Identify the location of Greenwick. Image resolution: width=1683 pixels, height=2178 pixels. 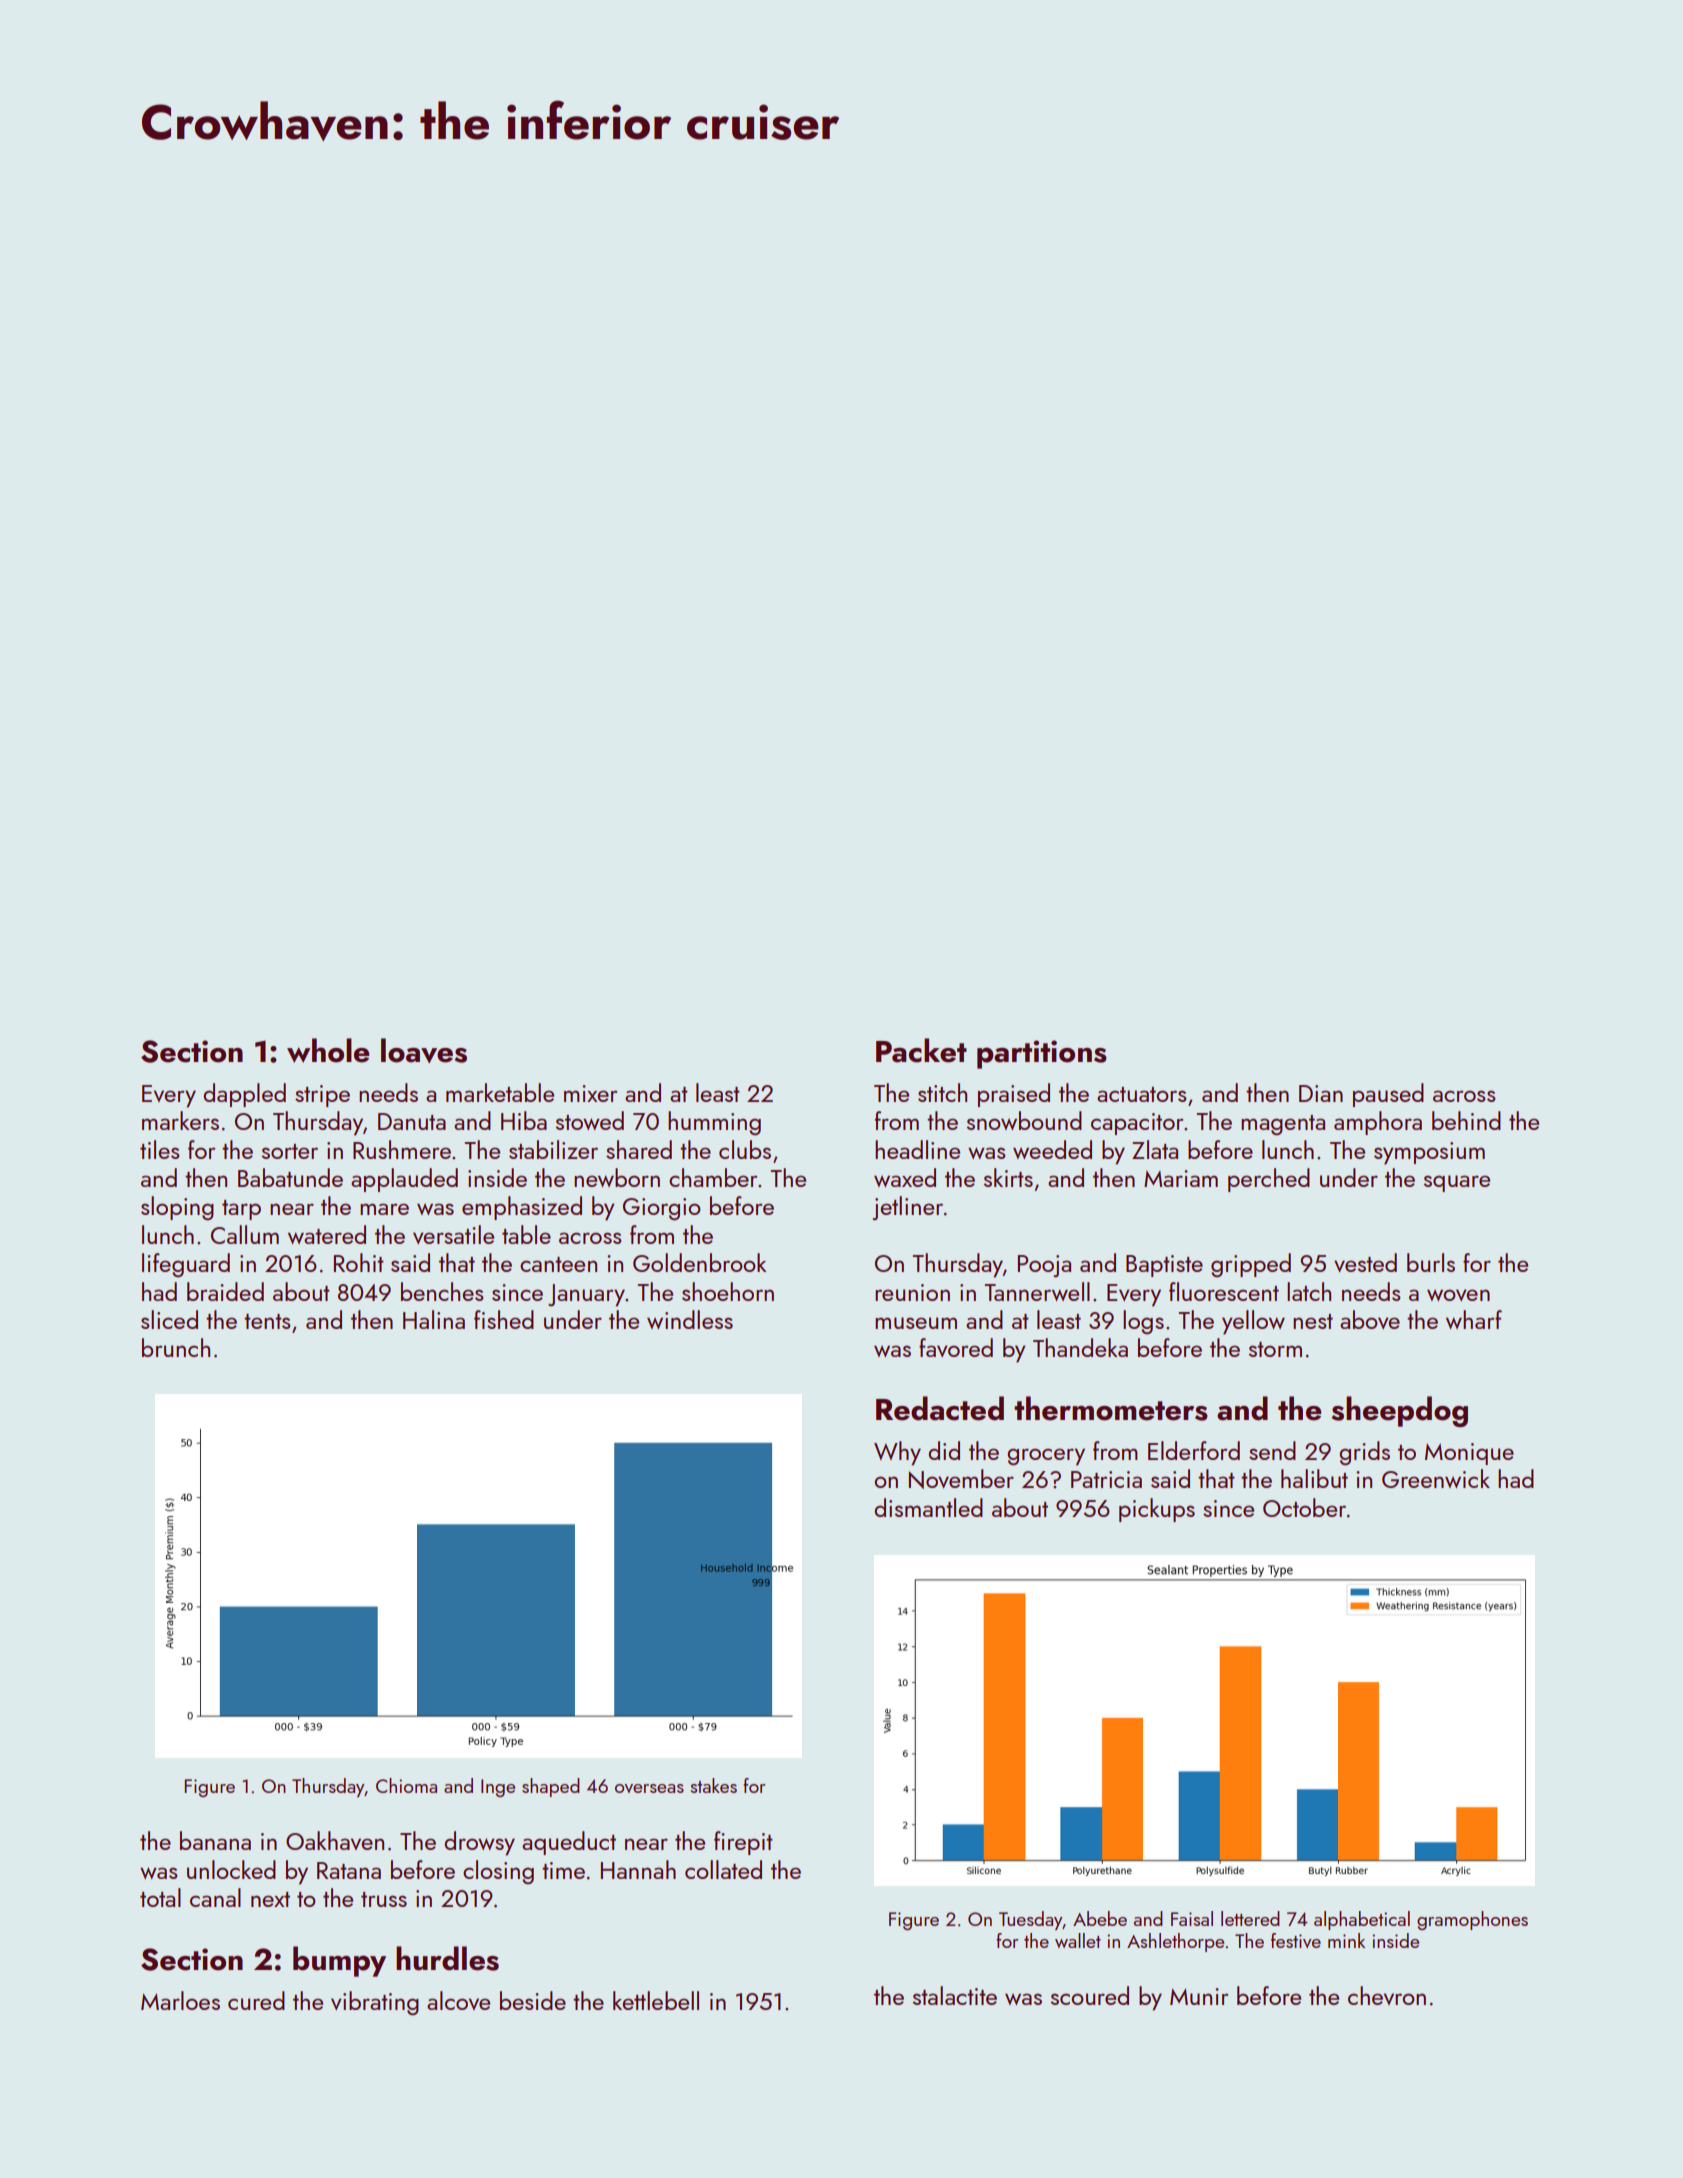
(1436, 1478).
